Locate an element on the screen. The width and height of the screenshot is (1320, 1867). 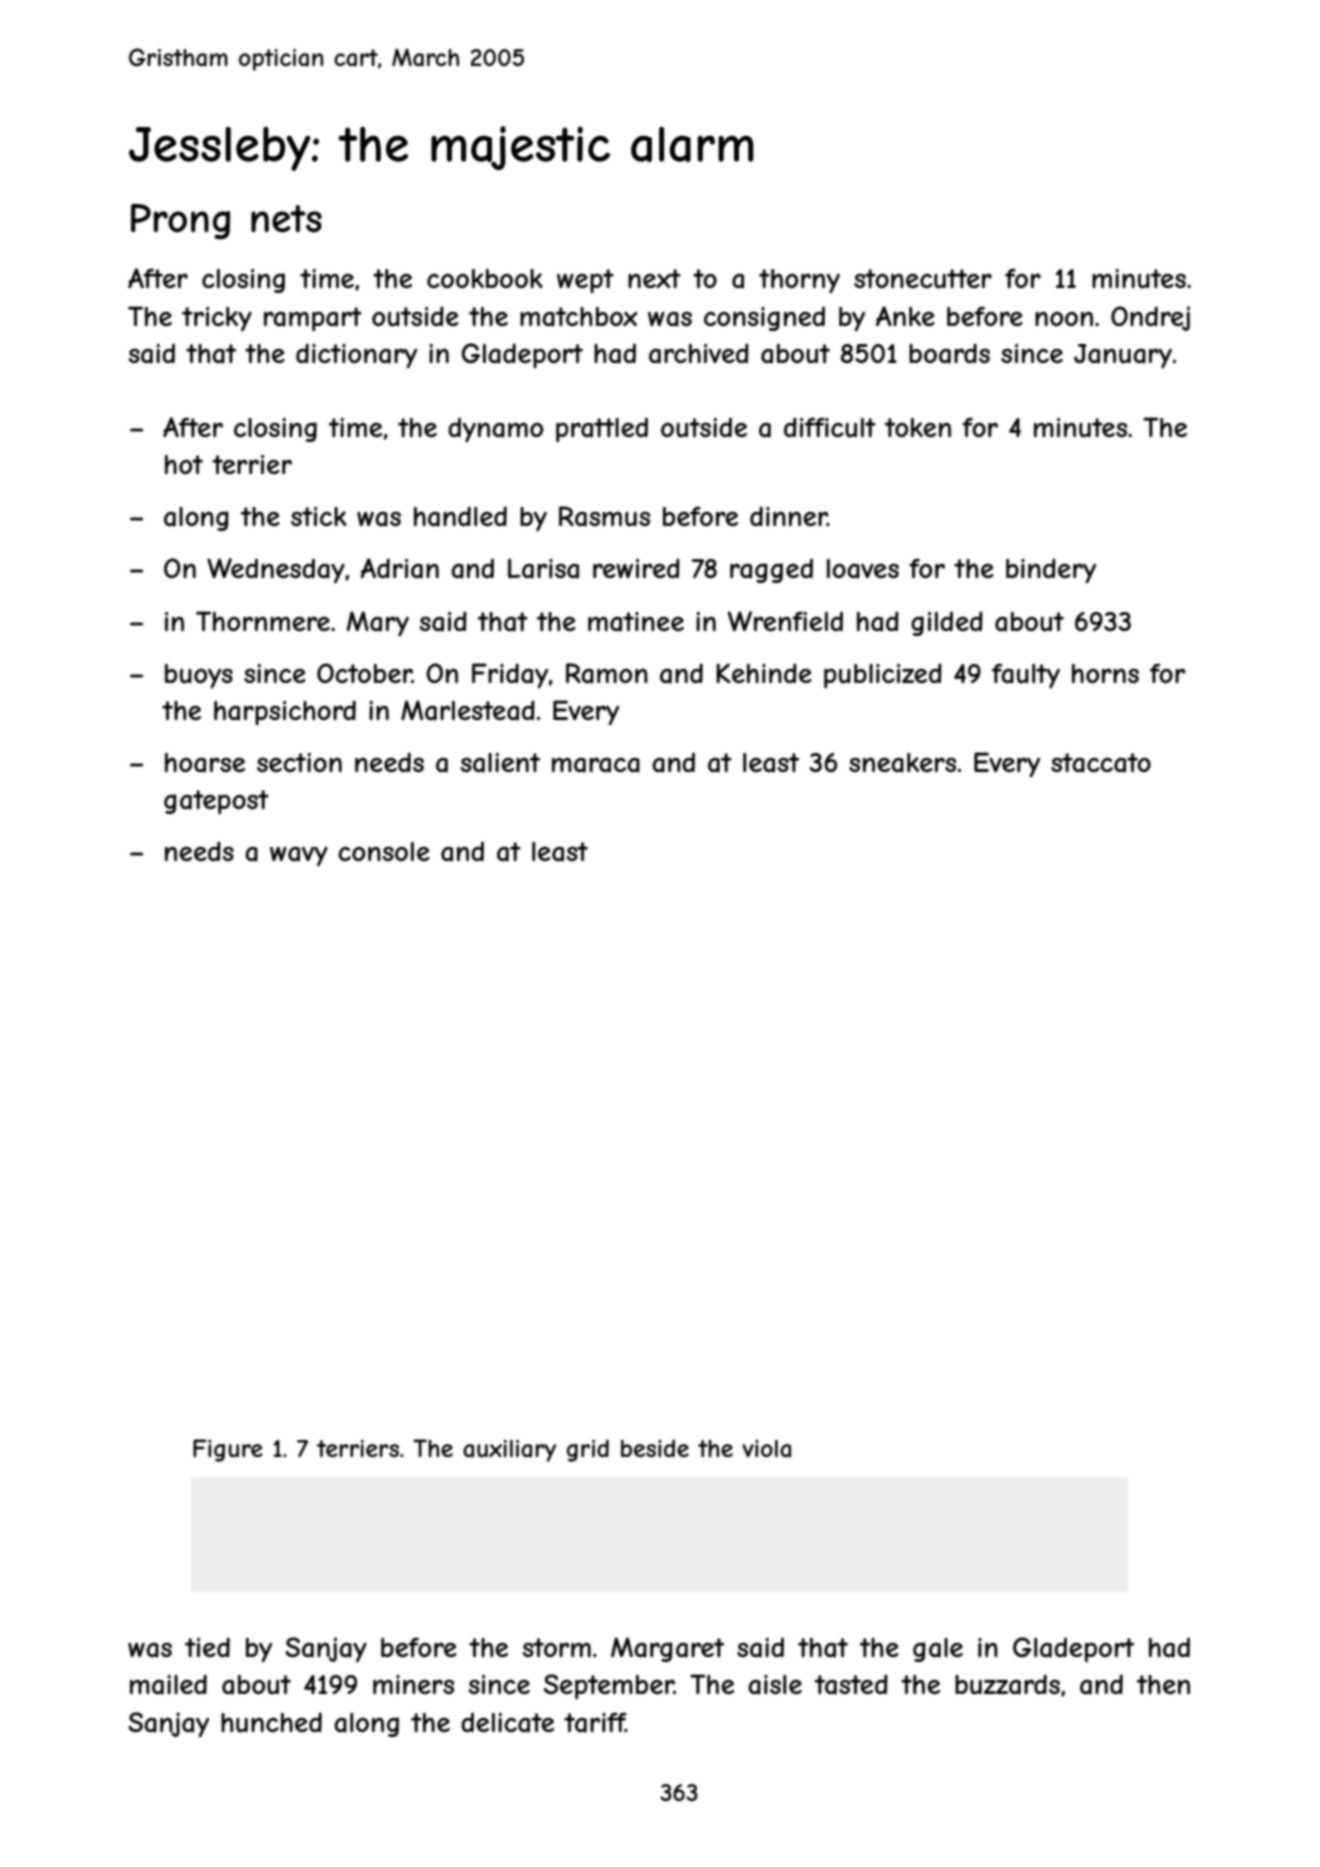
nets is located at coordinates (286, 219).
